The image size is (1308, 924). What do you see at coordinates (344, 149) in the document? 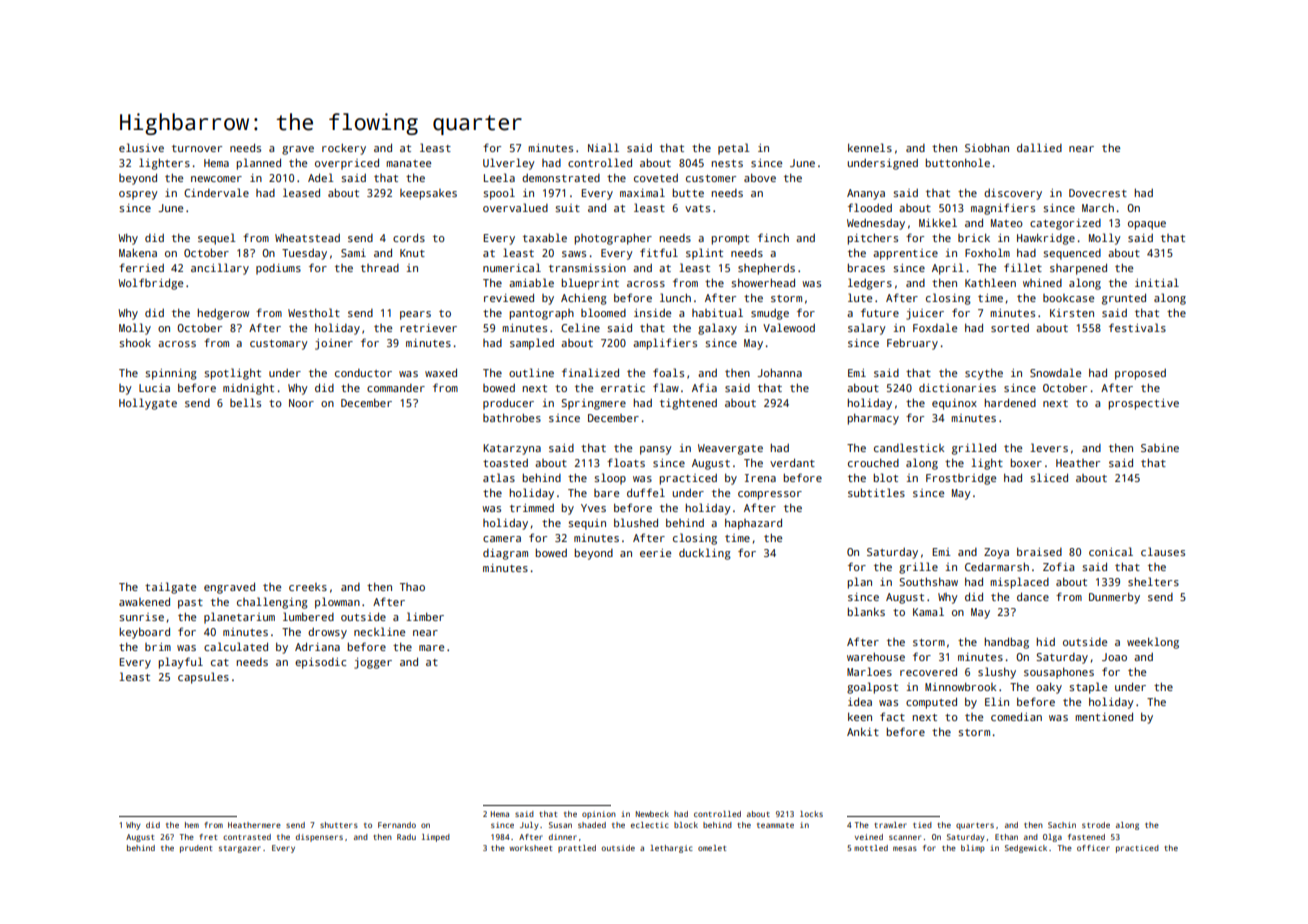
I see `rockery` at bounding box center [344, 149].
